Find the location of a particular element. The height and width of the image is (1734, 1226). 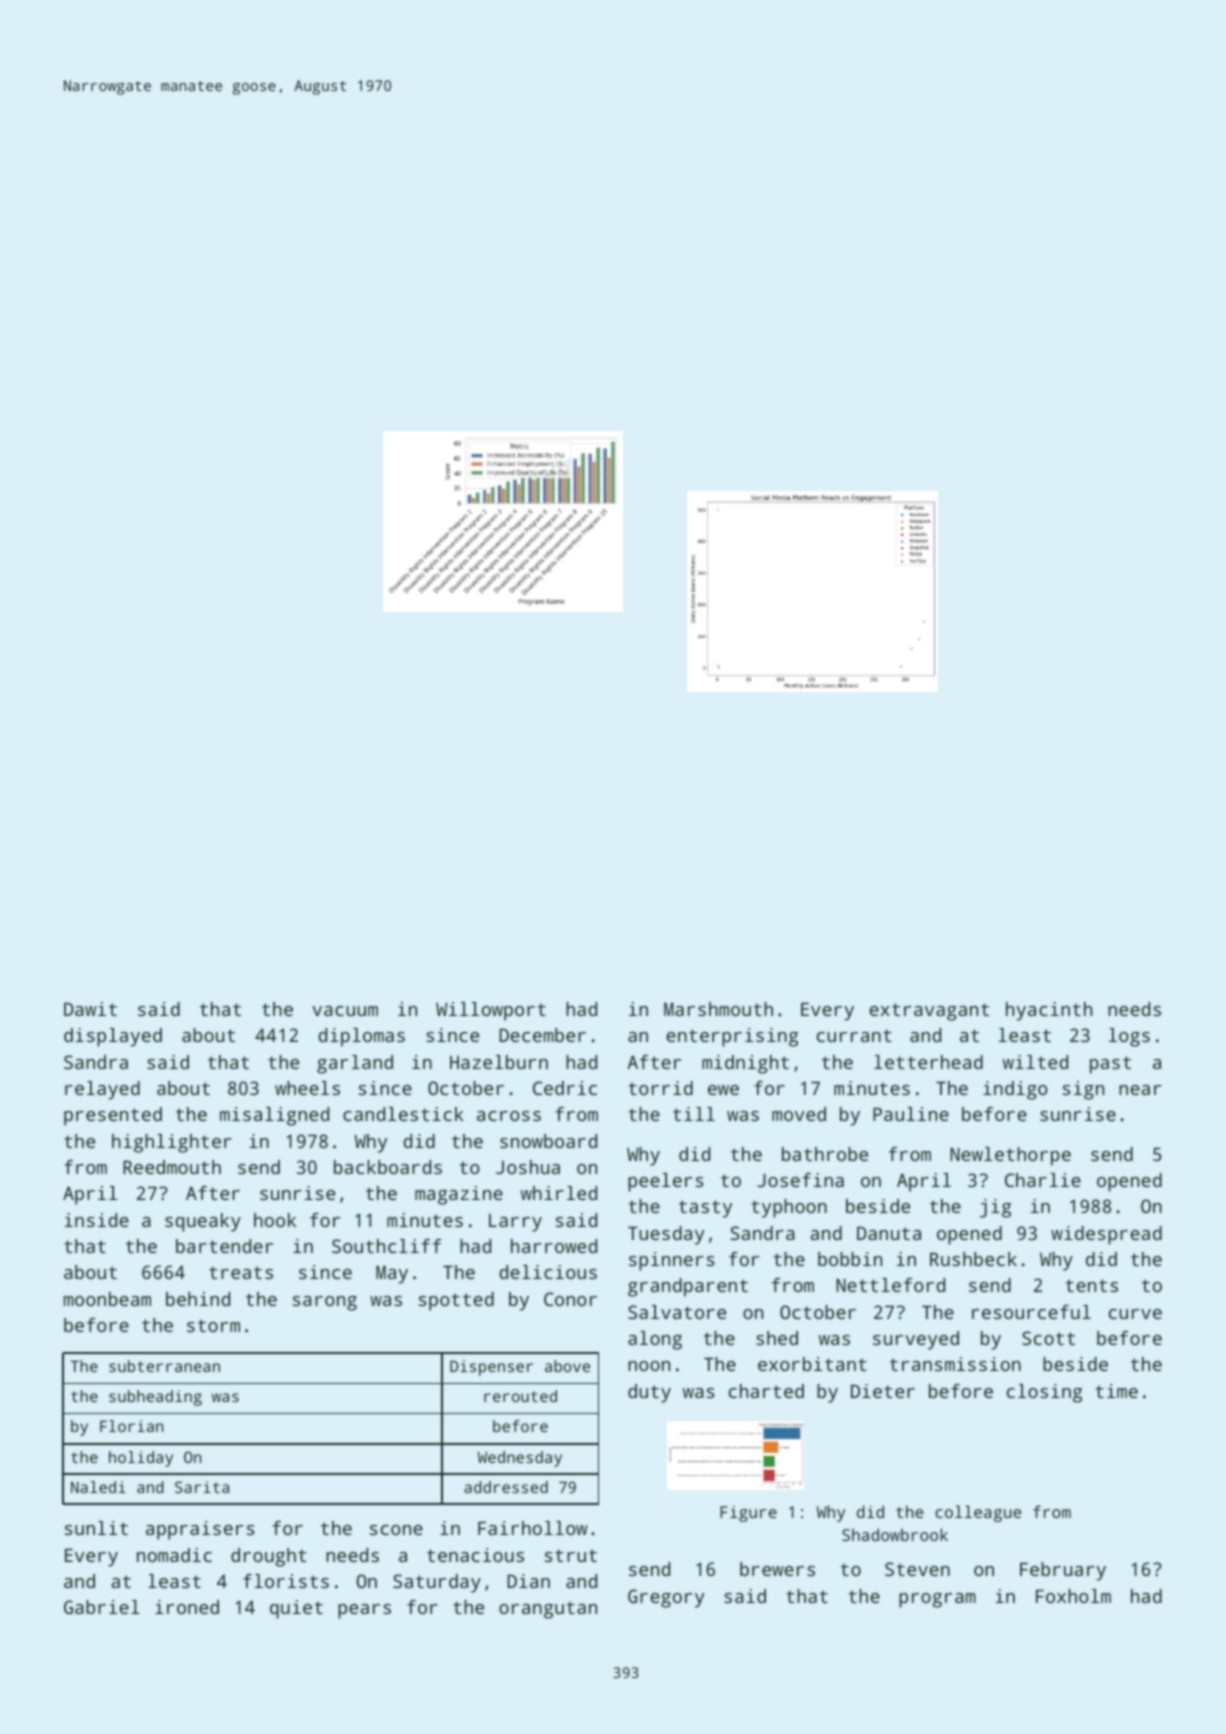

hyacinth is located at coordinates (1049, 1011).
